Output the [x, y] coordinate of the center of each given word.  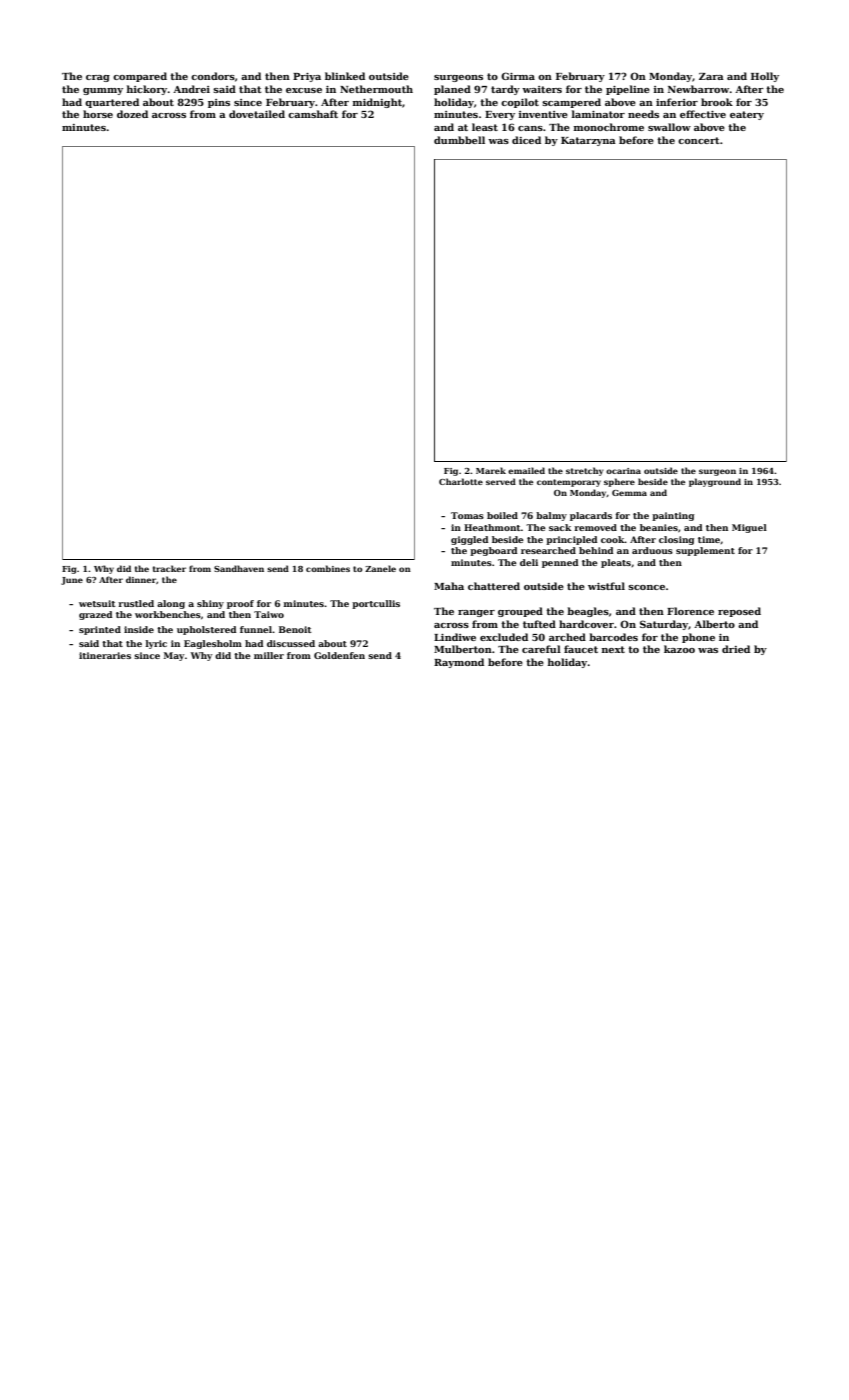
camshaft [313, 114]
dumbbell [459, 140]
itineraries [105, 655]
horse [98, 114]
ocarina [623, 471]
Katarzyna [588, 141]
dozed [132, 114]
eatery [747, 115]
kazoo [679, 649]
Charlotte [461, 481]
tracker [169, 568]
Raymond [459, 663]
